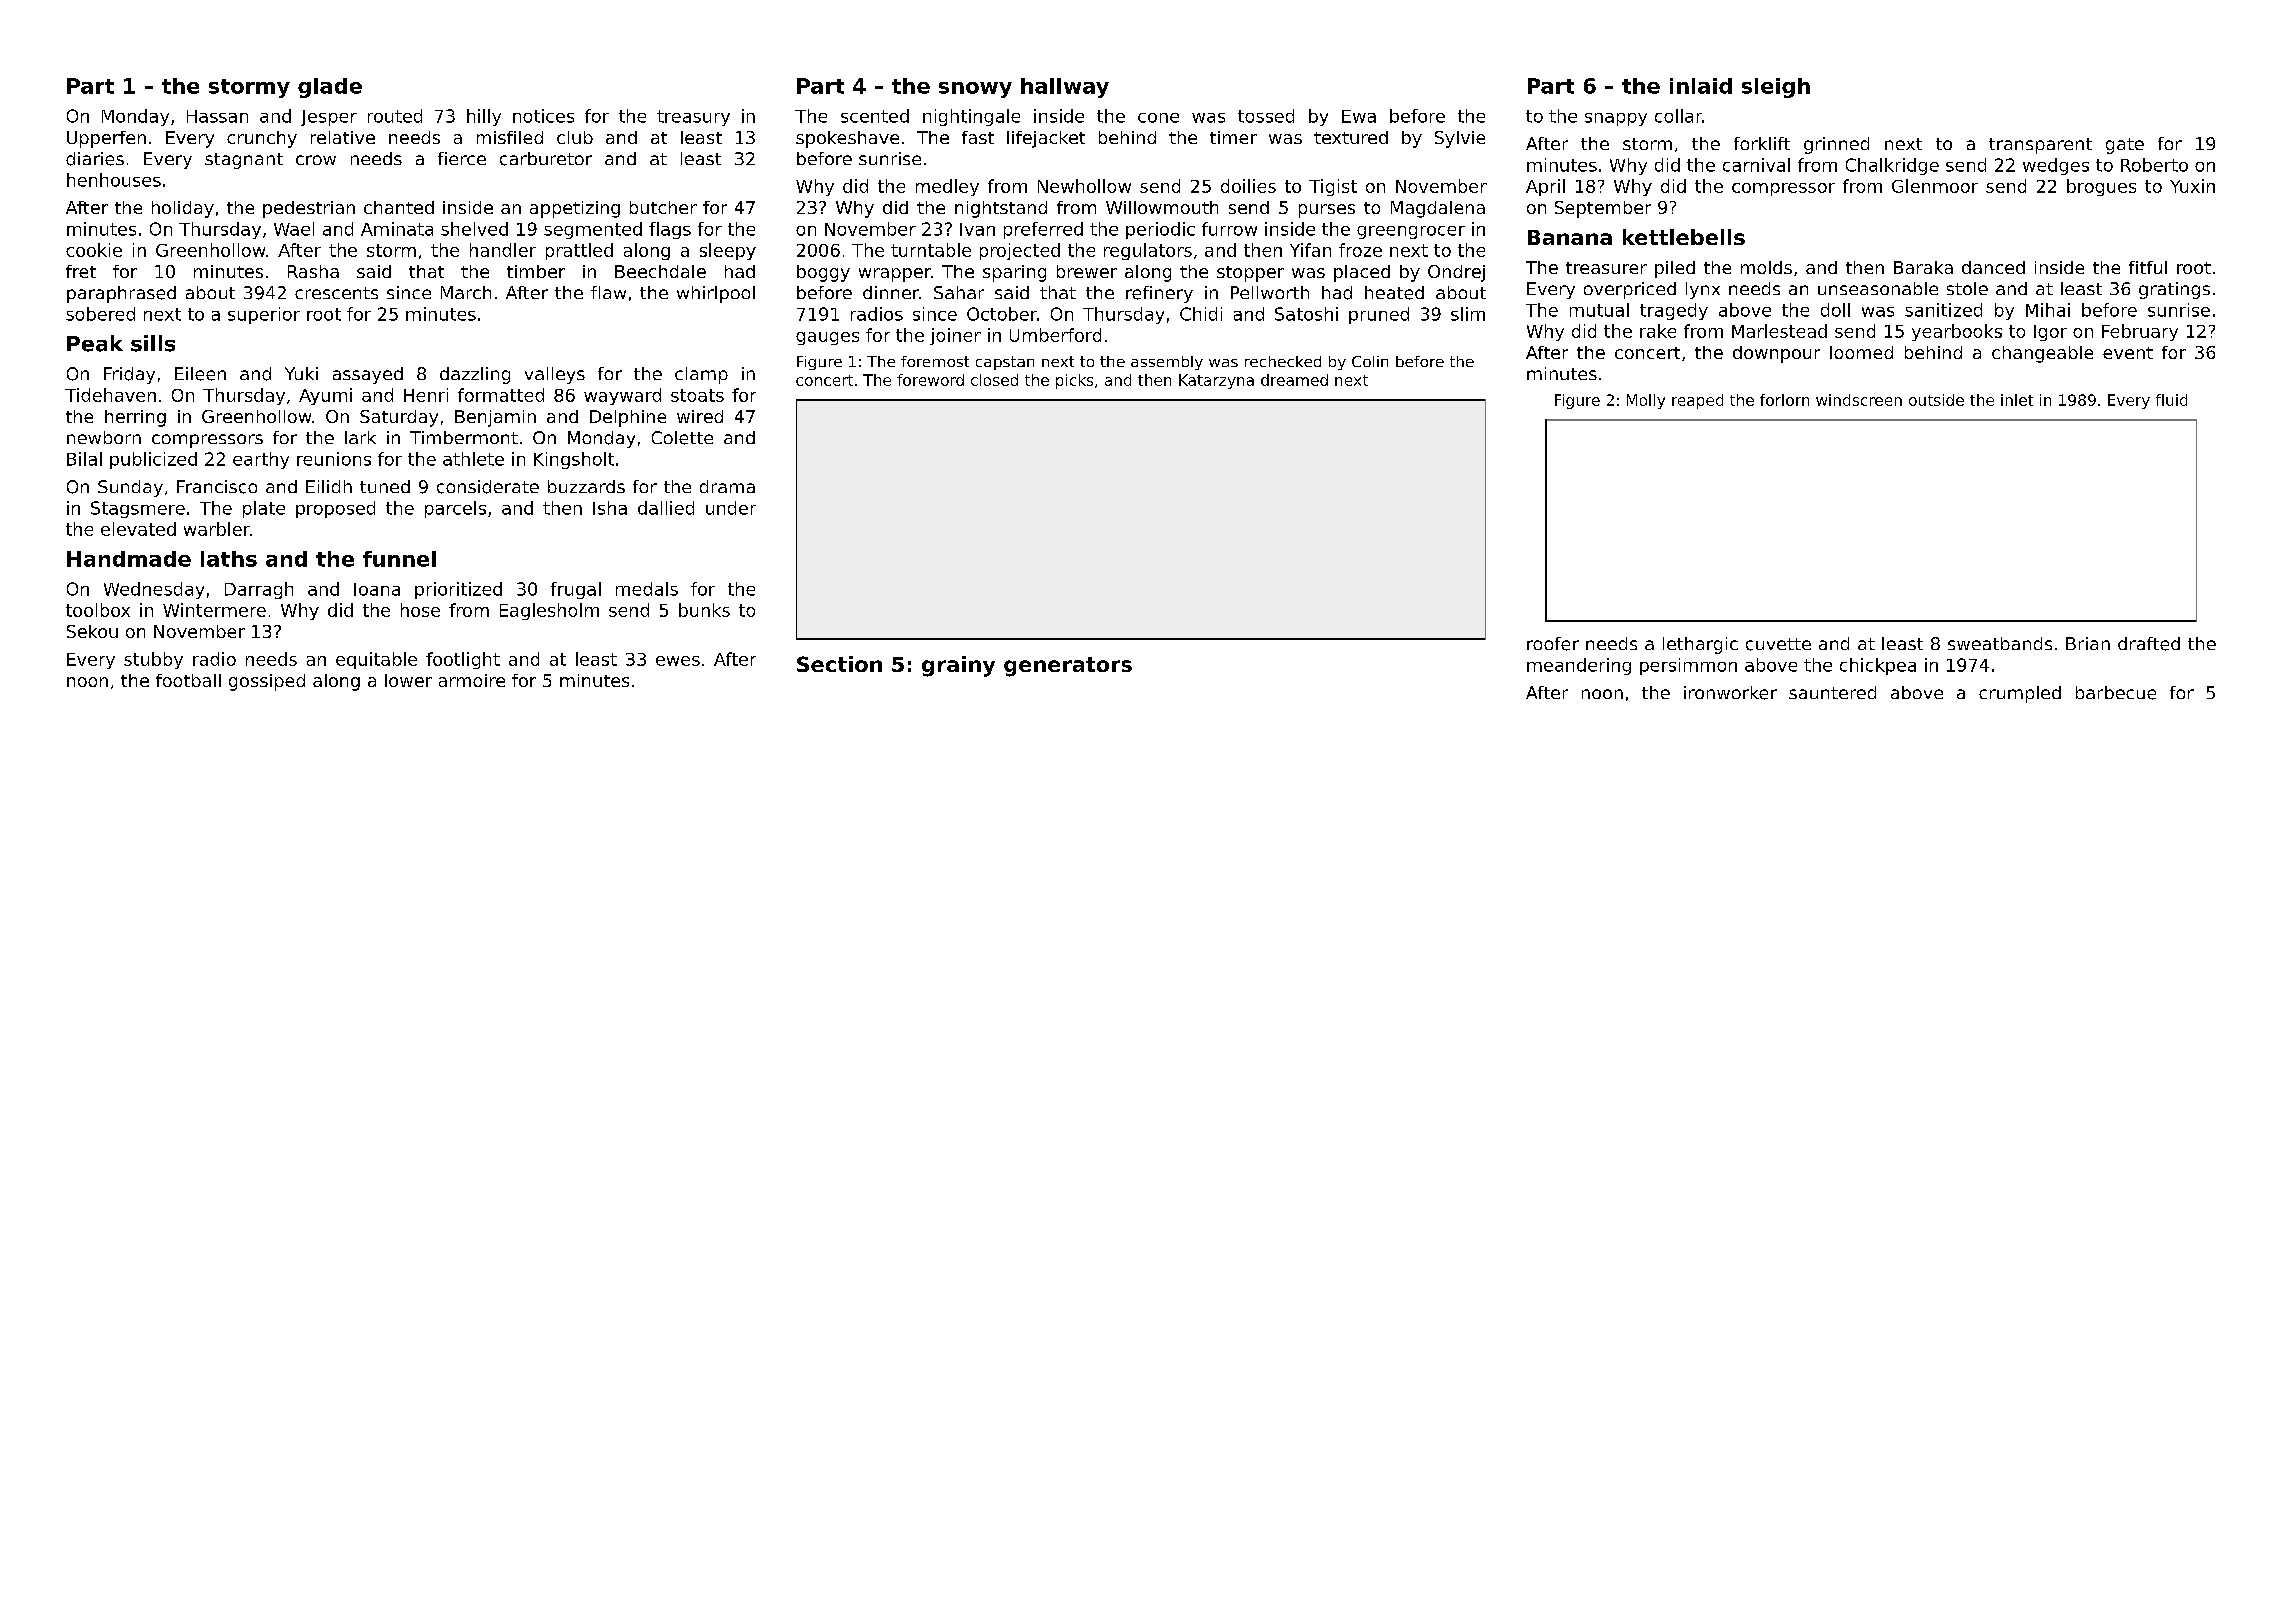 Image resolution: width=2282 pixels, height=1614 pixels. What do you see at coordinates (1776, 88) in the screenshot?
I see `sleigh` at bounding box center [1776, 88].
